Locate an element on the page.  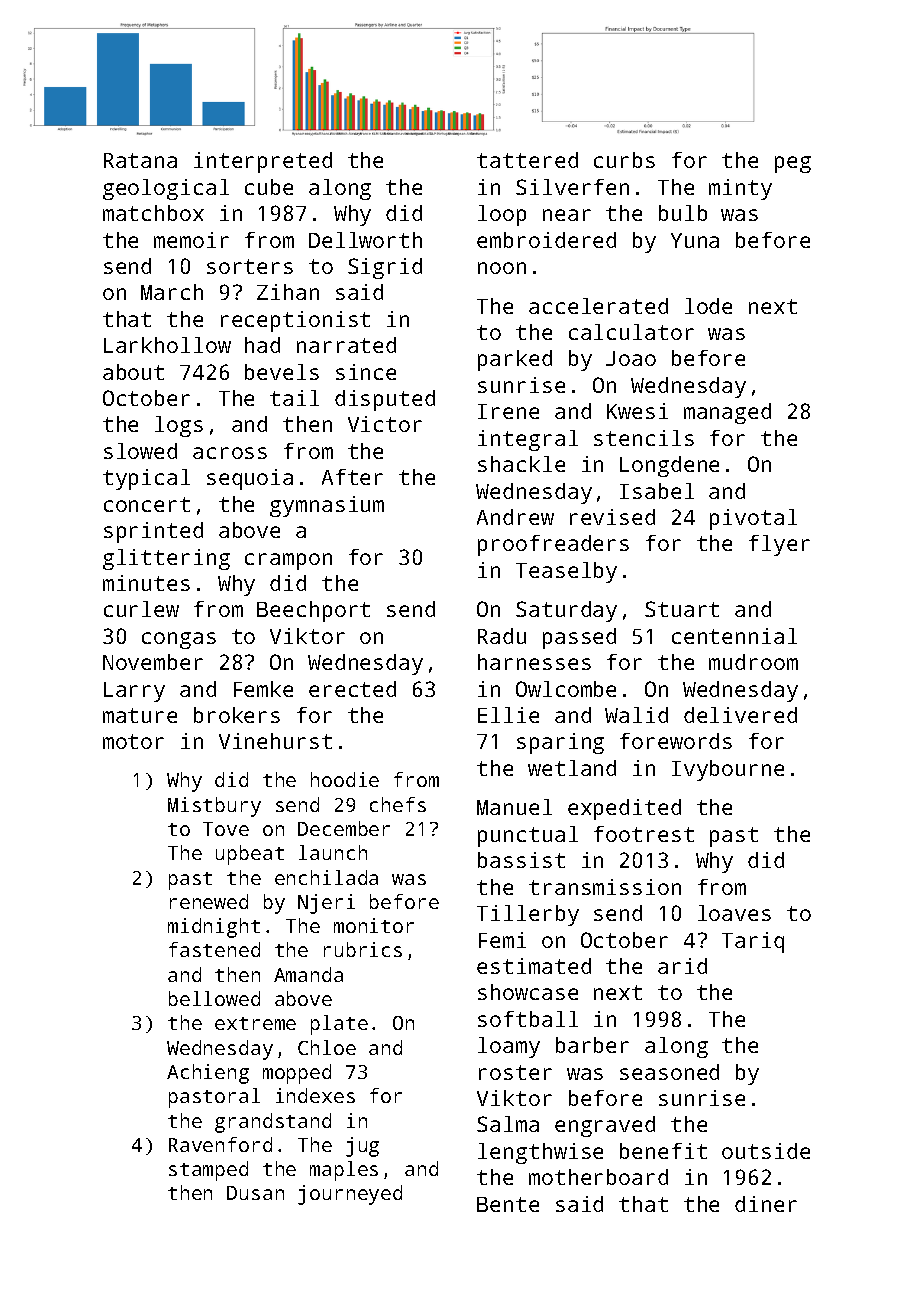
gymnasium is located at coordinates (327, 506).
